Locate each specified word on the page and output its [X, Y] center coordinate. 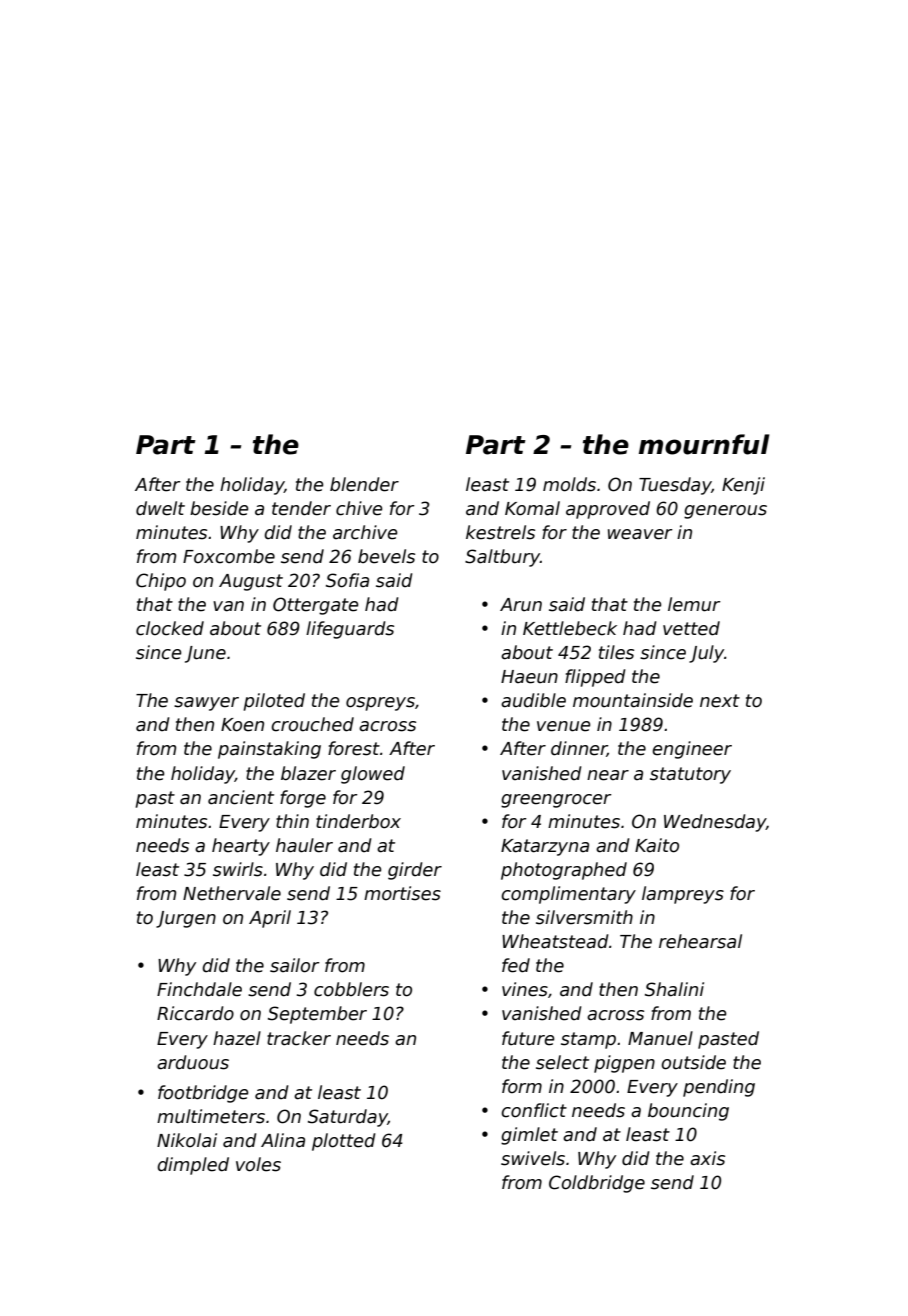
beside [219, 508]
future [528, 1038]
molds [569, 484]
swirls [238, 869]
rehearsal [700, 941]
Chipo [161, 582]
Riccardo [195, 1013]
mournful [704, 444]
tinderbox [358, 821]
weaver [640, 534]
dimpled [193, 1166]
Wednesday [715, 823]
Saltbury [502, 558]
